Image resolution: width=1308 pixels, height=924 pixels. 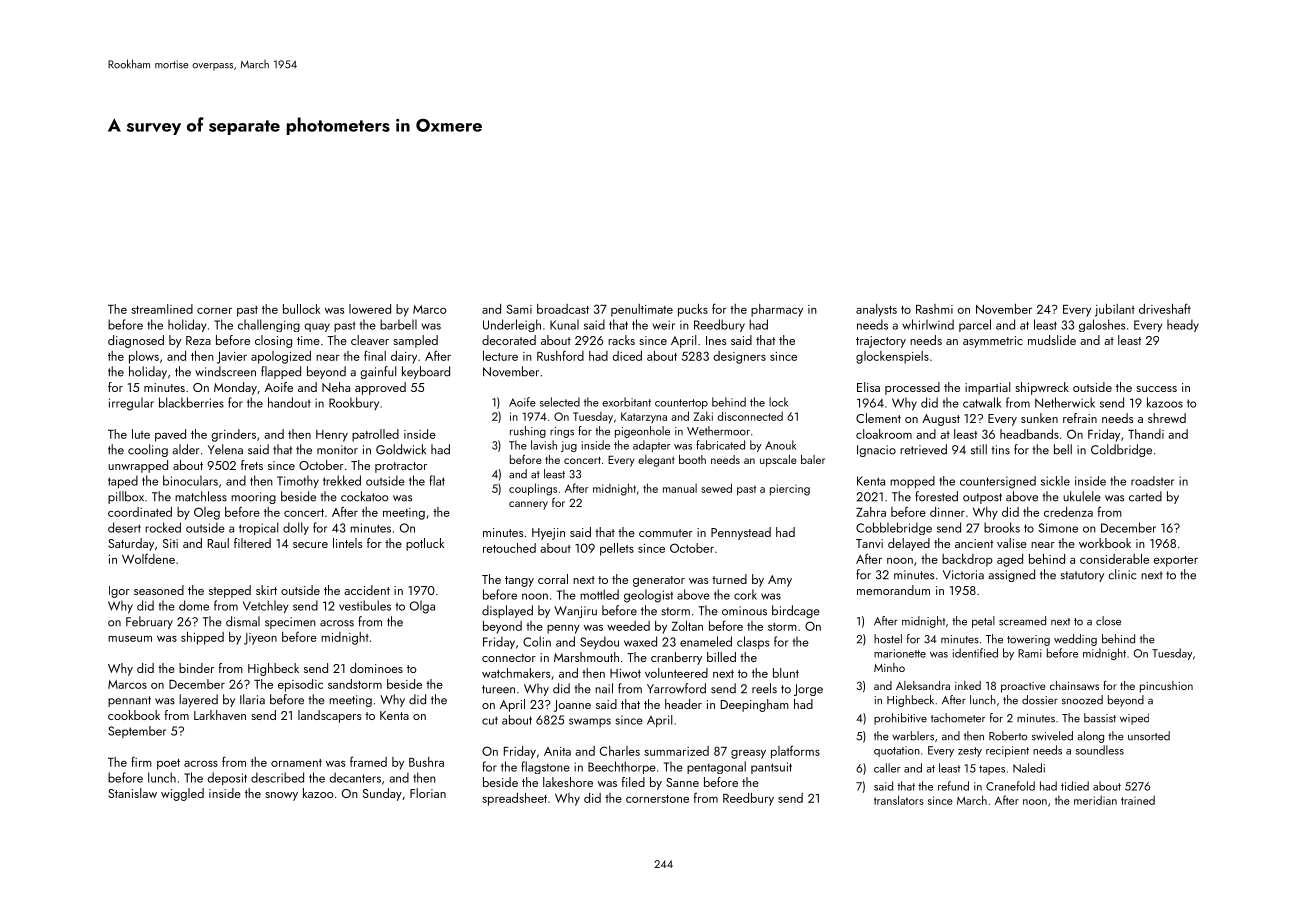 What do you see at coordinates (265, 607) in the document?
I see `Vetchley` at bounding box center [265, 607].
